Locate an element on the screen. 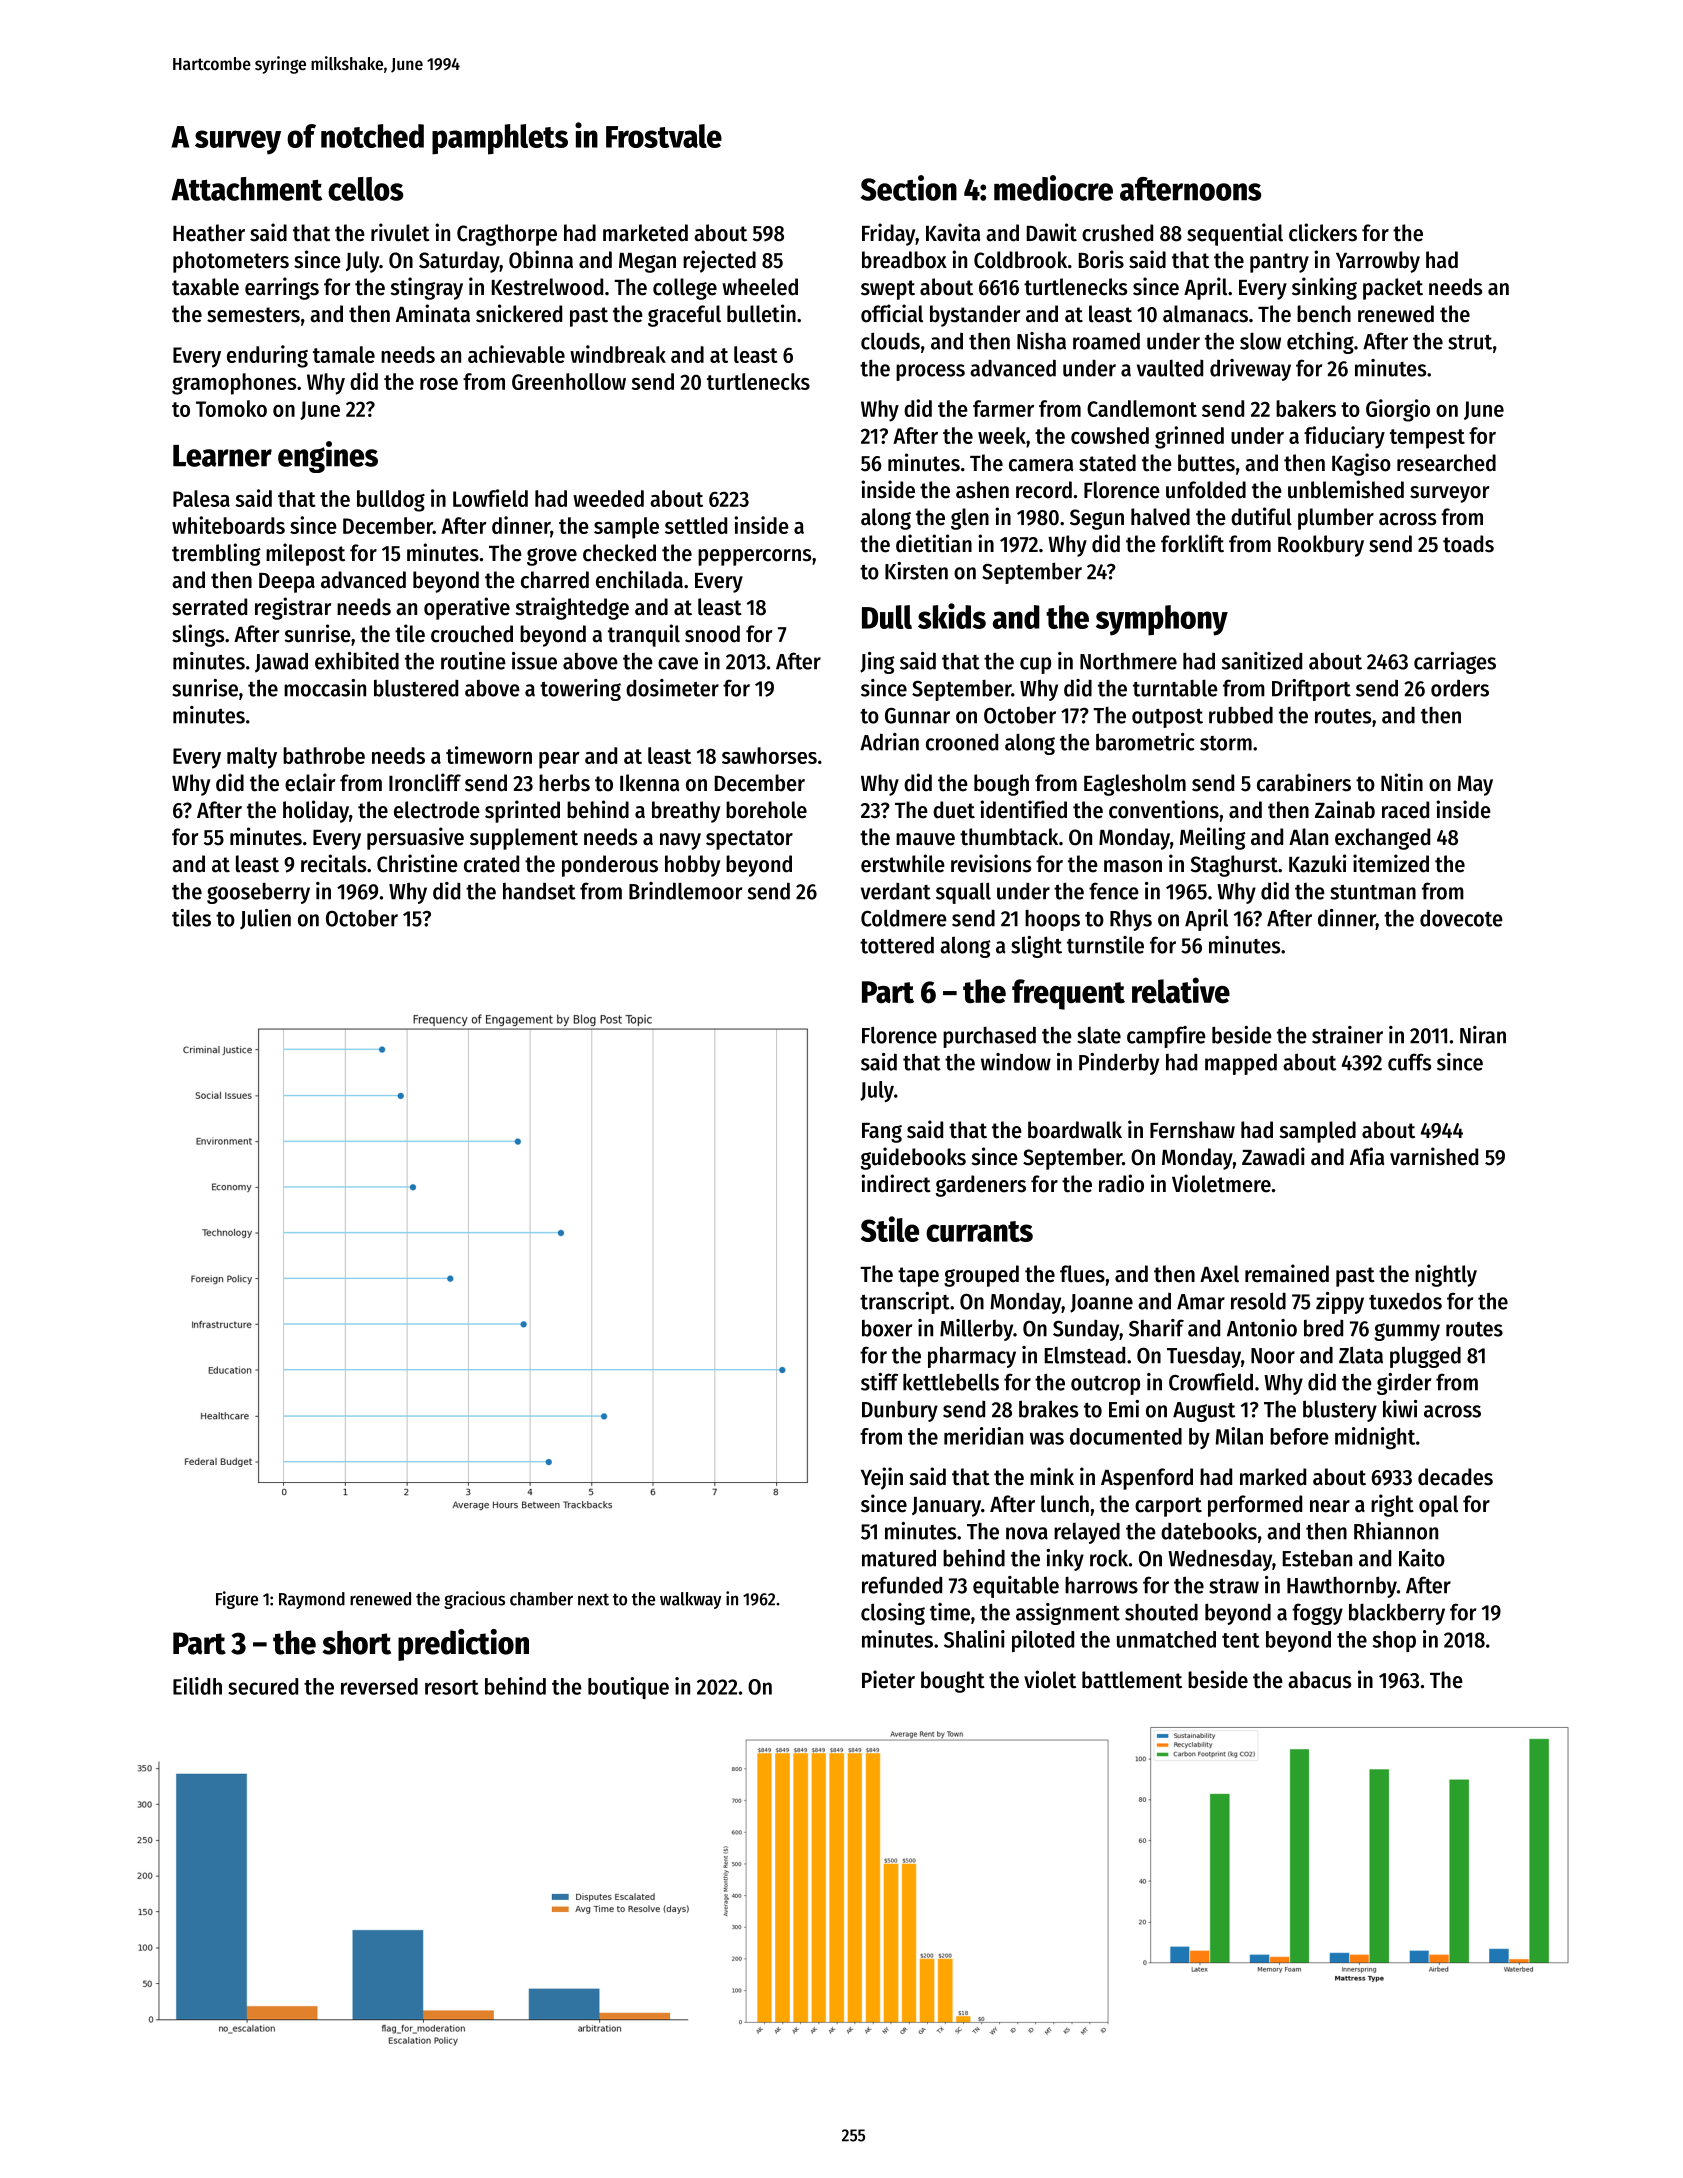 The width and height of the screenshot is (1683, 2178). forklift is located at coordinates (1192, 543).
